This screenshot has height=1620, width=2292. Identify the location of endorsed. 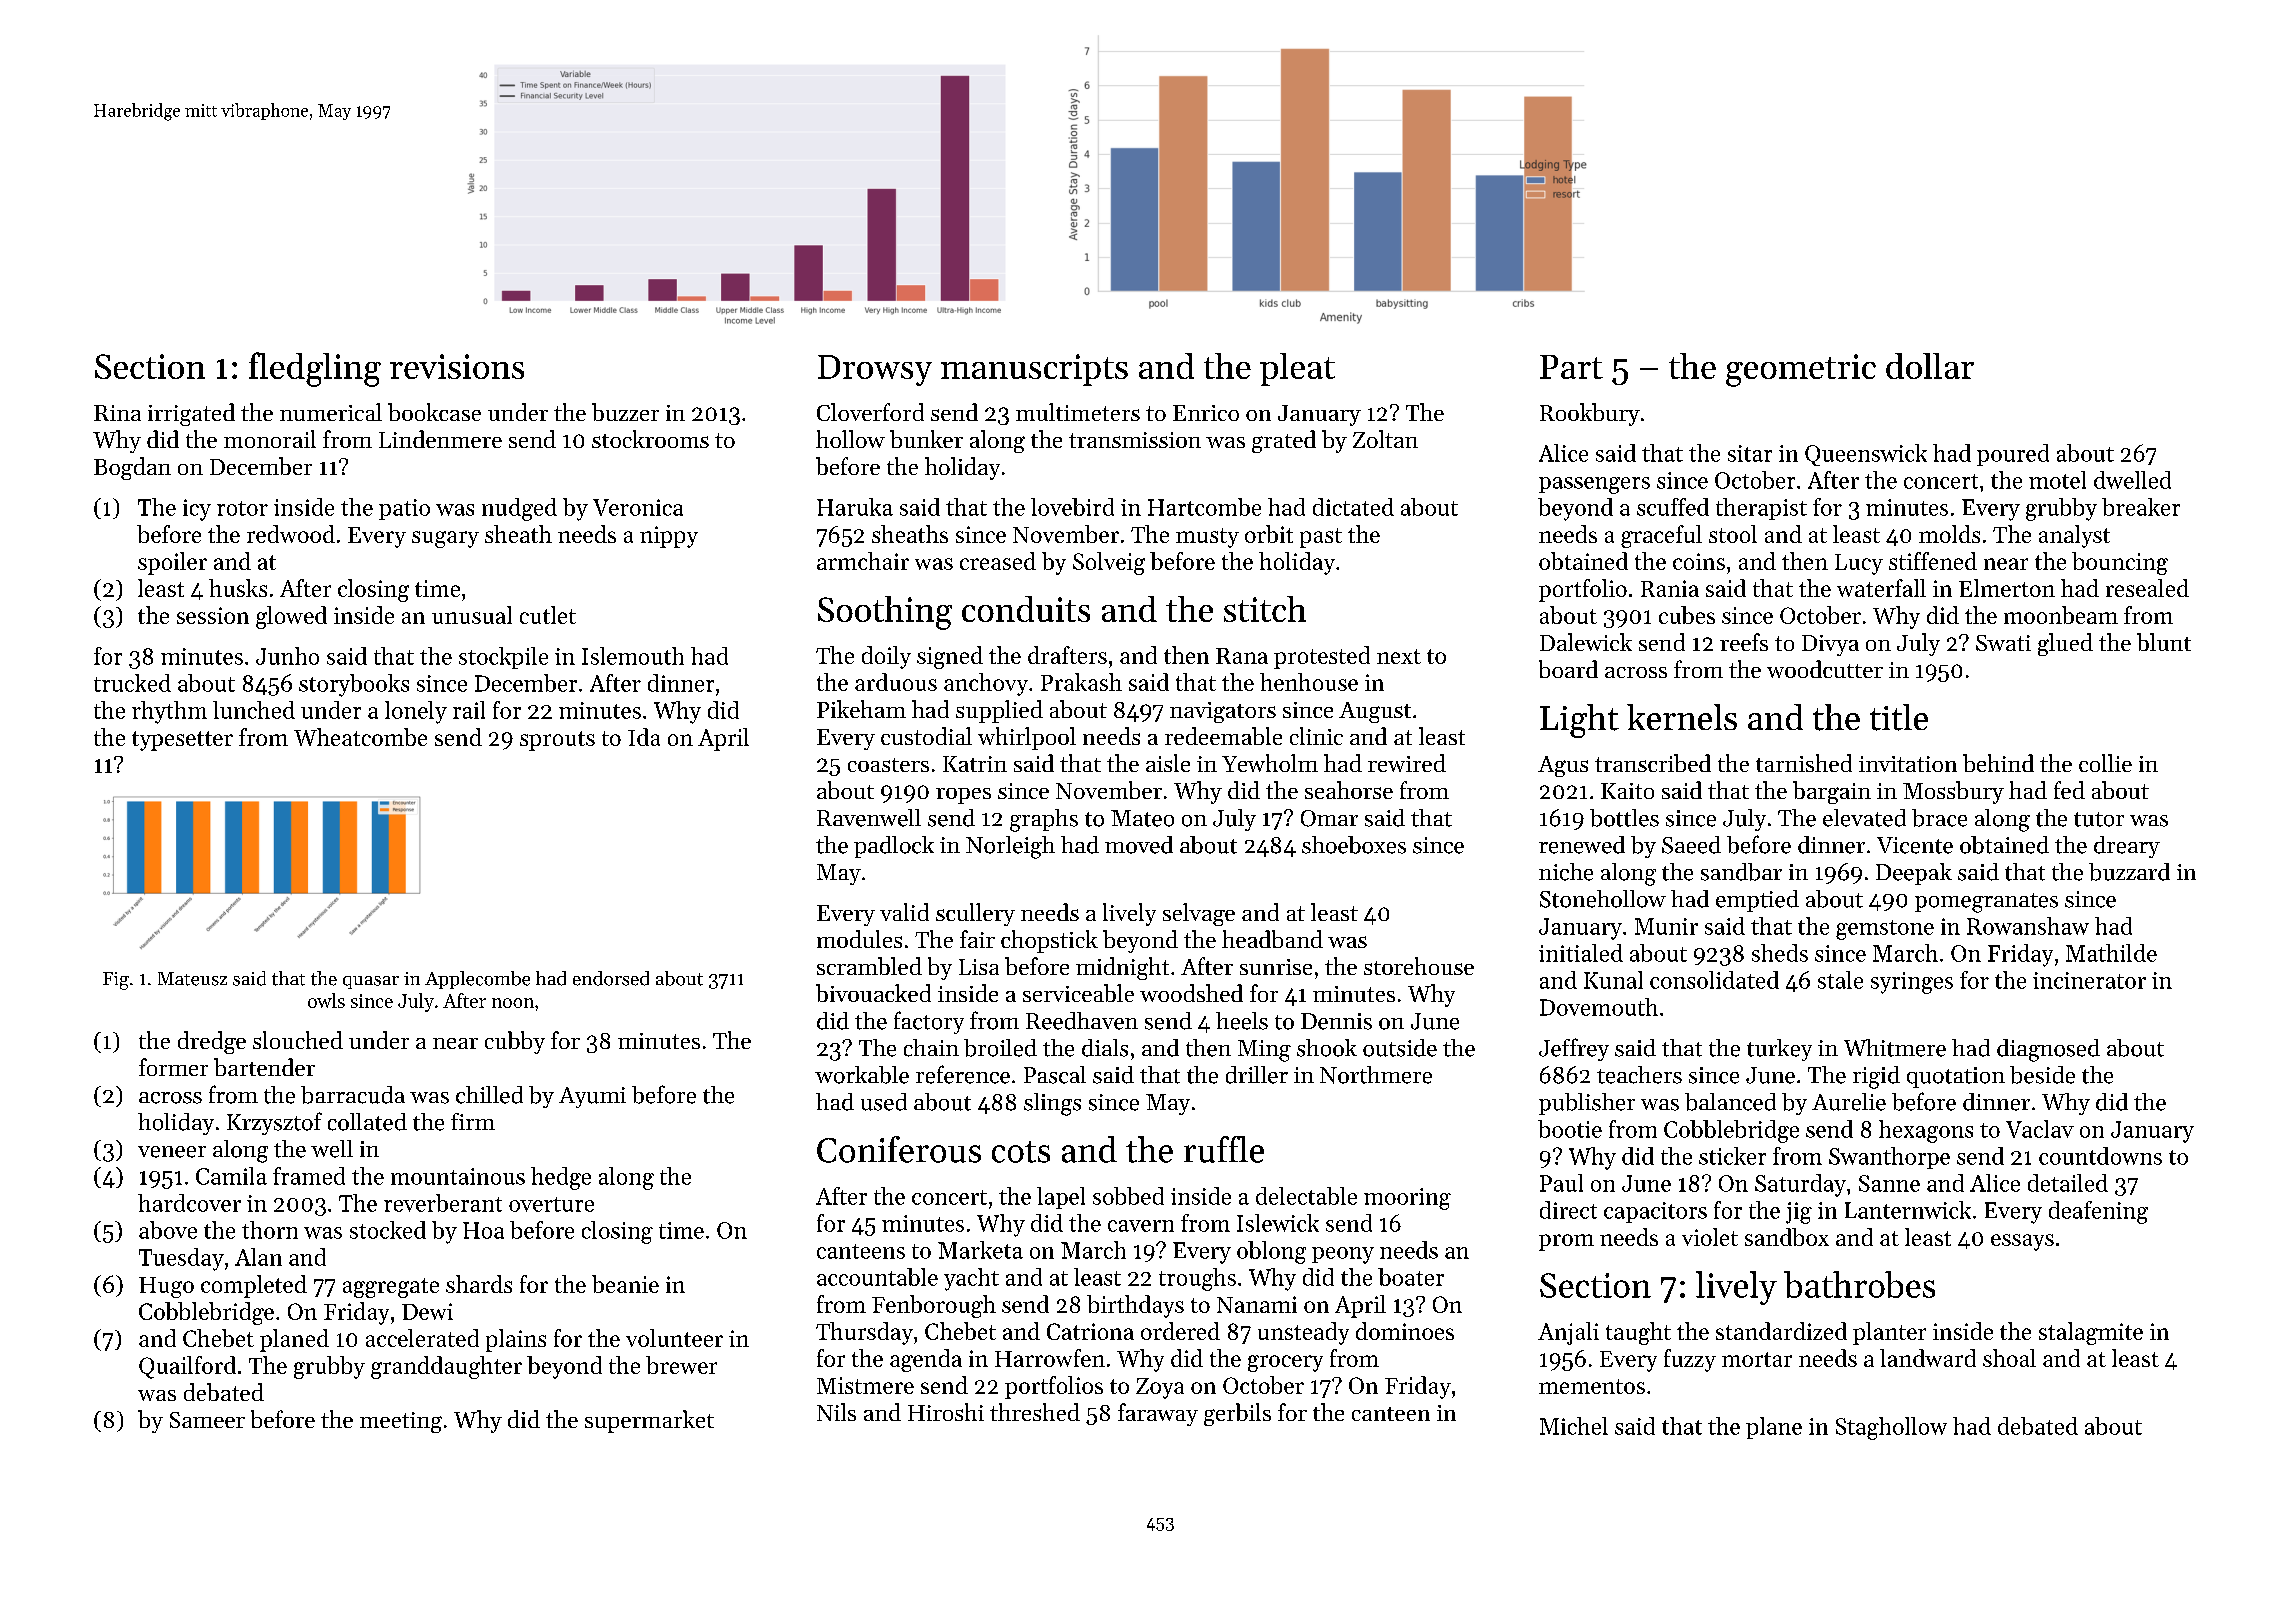
(611, 978).
